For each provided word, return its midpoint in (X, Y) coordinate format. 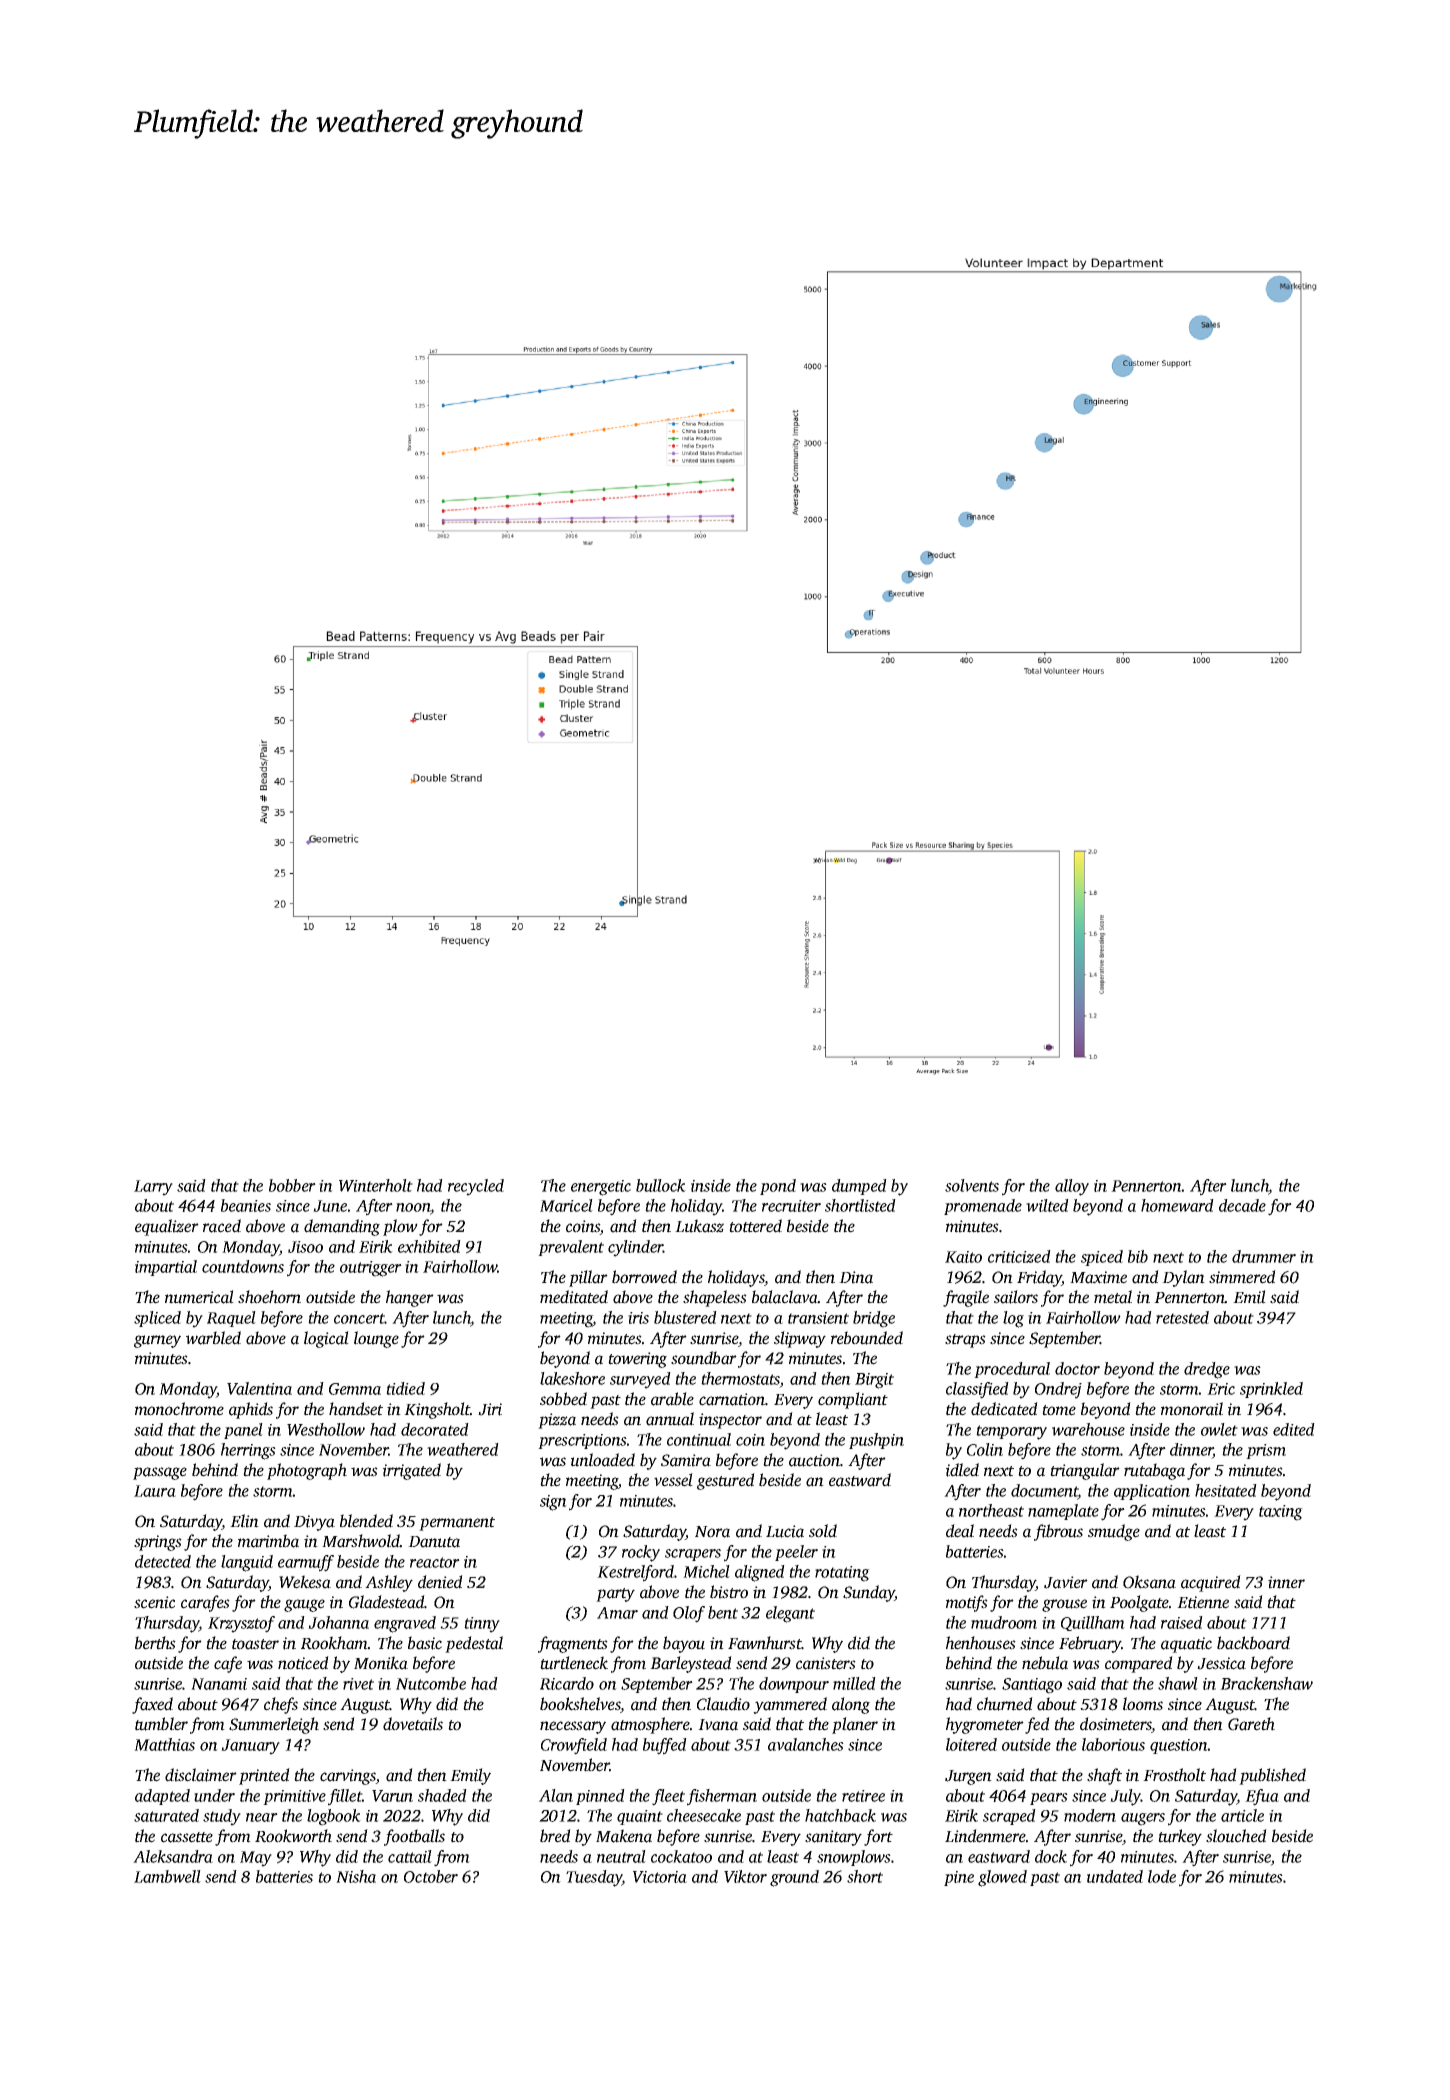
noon (413, 1208)
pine (959, 1878)
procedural (1012, 1370)
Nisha (356, 1876)
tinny (482, 1625)
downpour (794, 1685)
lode (1162, 1876)
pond (778, 1187)
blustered (685, 1317)
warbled (213, 1338)
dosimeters (1116, 1725)
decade (1242, 1205)
